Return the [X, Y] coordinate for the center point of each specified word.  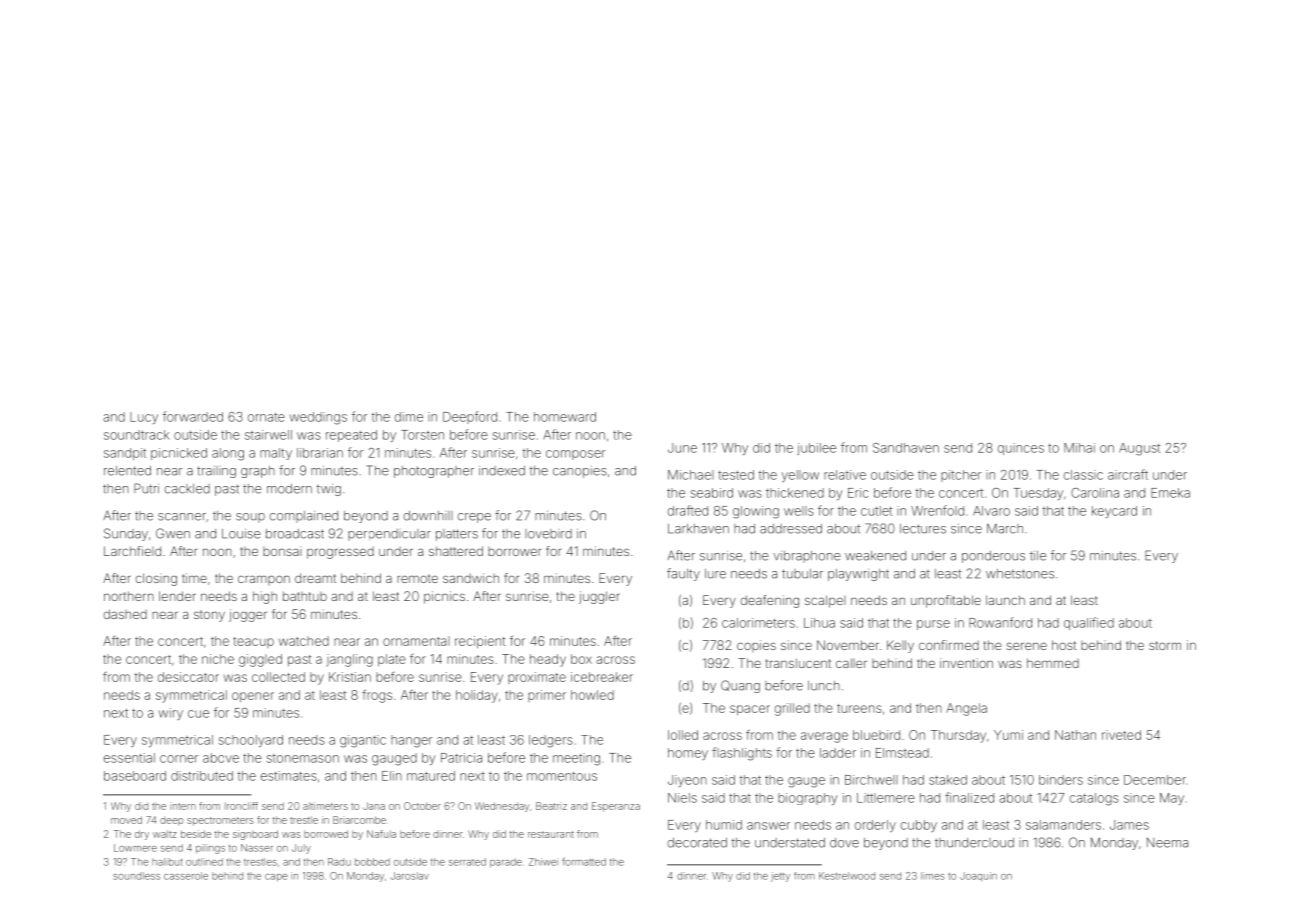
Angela [966, 709]
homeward [565, 417]
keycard [1114, 512]
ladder [838, 753]
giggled [260, 660]
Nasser [257, 848]
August [1140, 449]
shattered [456, 551]
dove [844, 843]
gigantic [363, 741]
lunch [824, 686]
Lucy [144, 418]
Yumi [1008, 735]
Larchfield [132, 551]
